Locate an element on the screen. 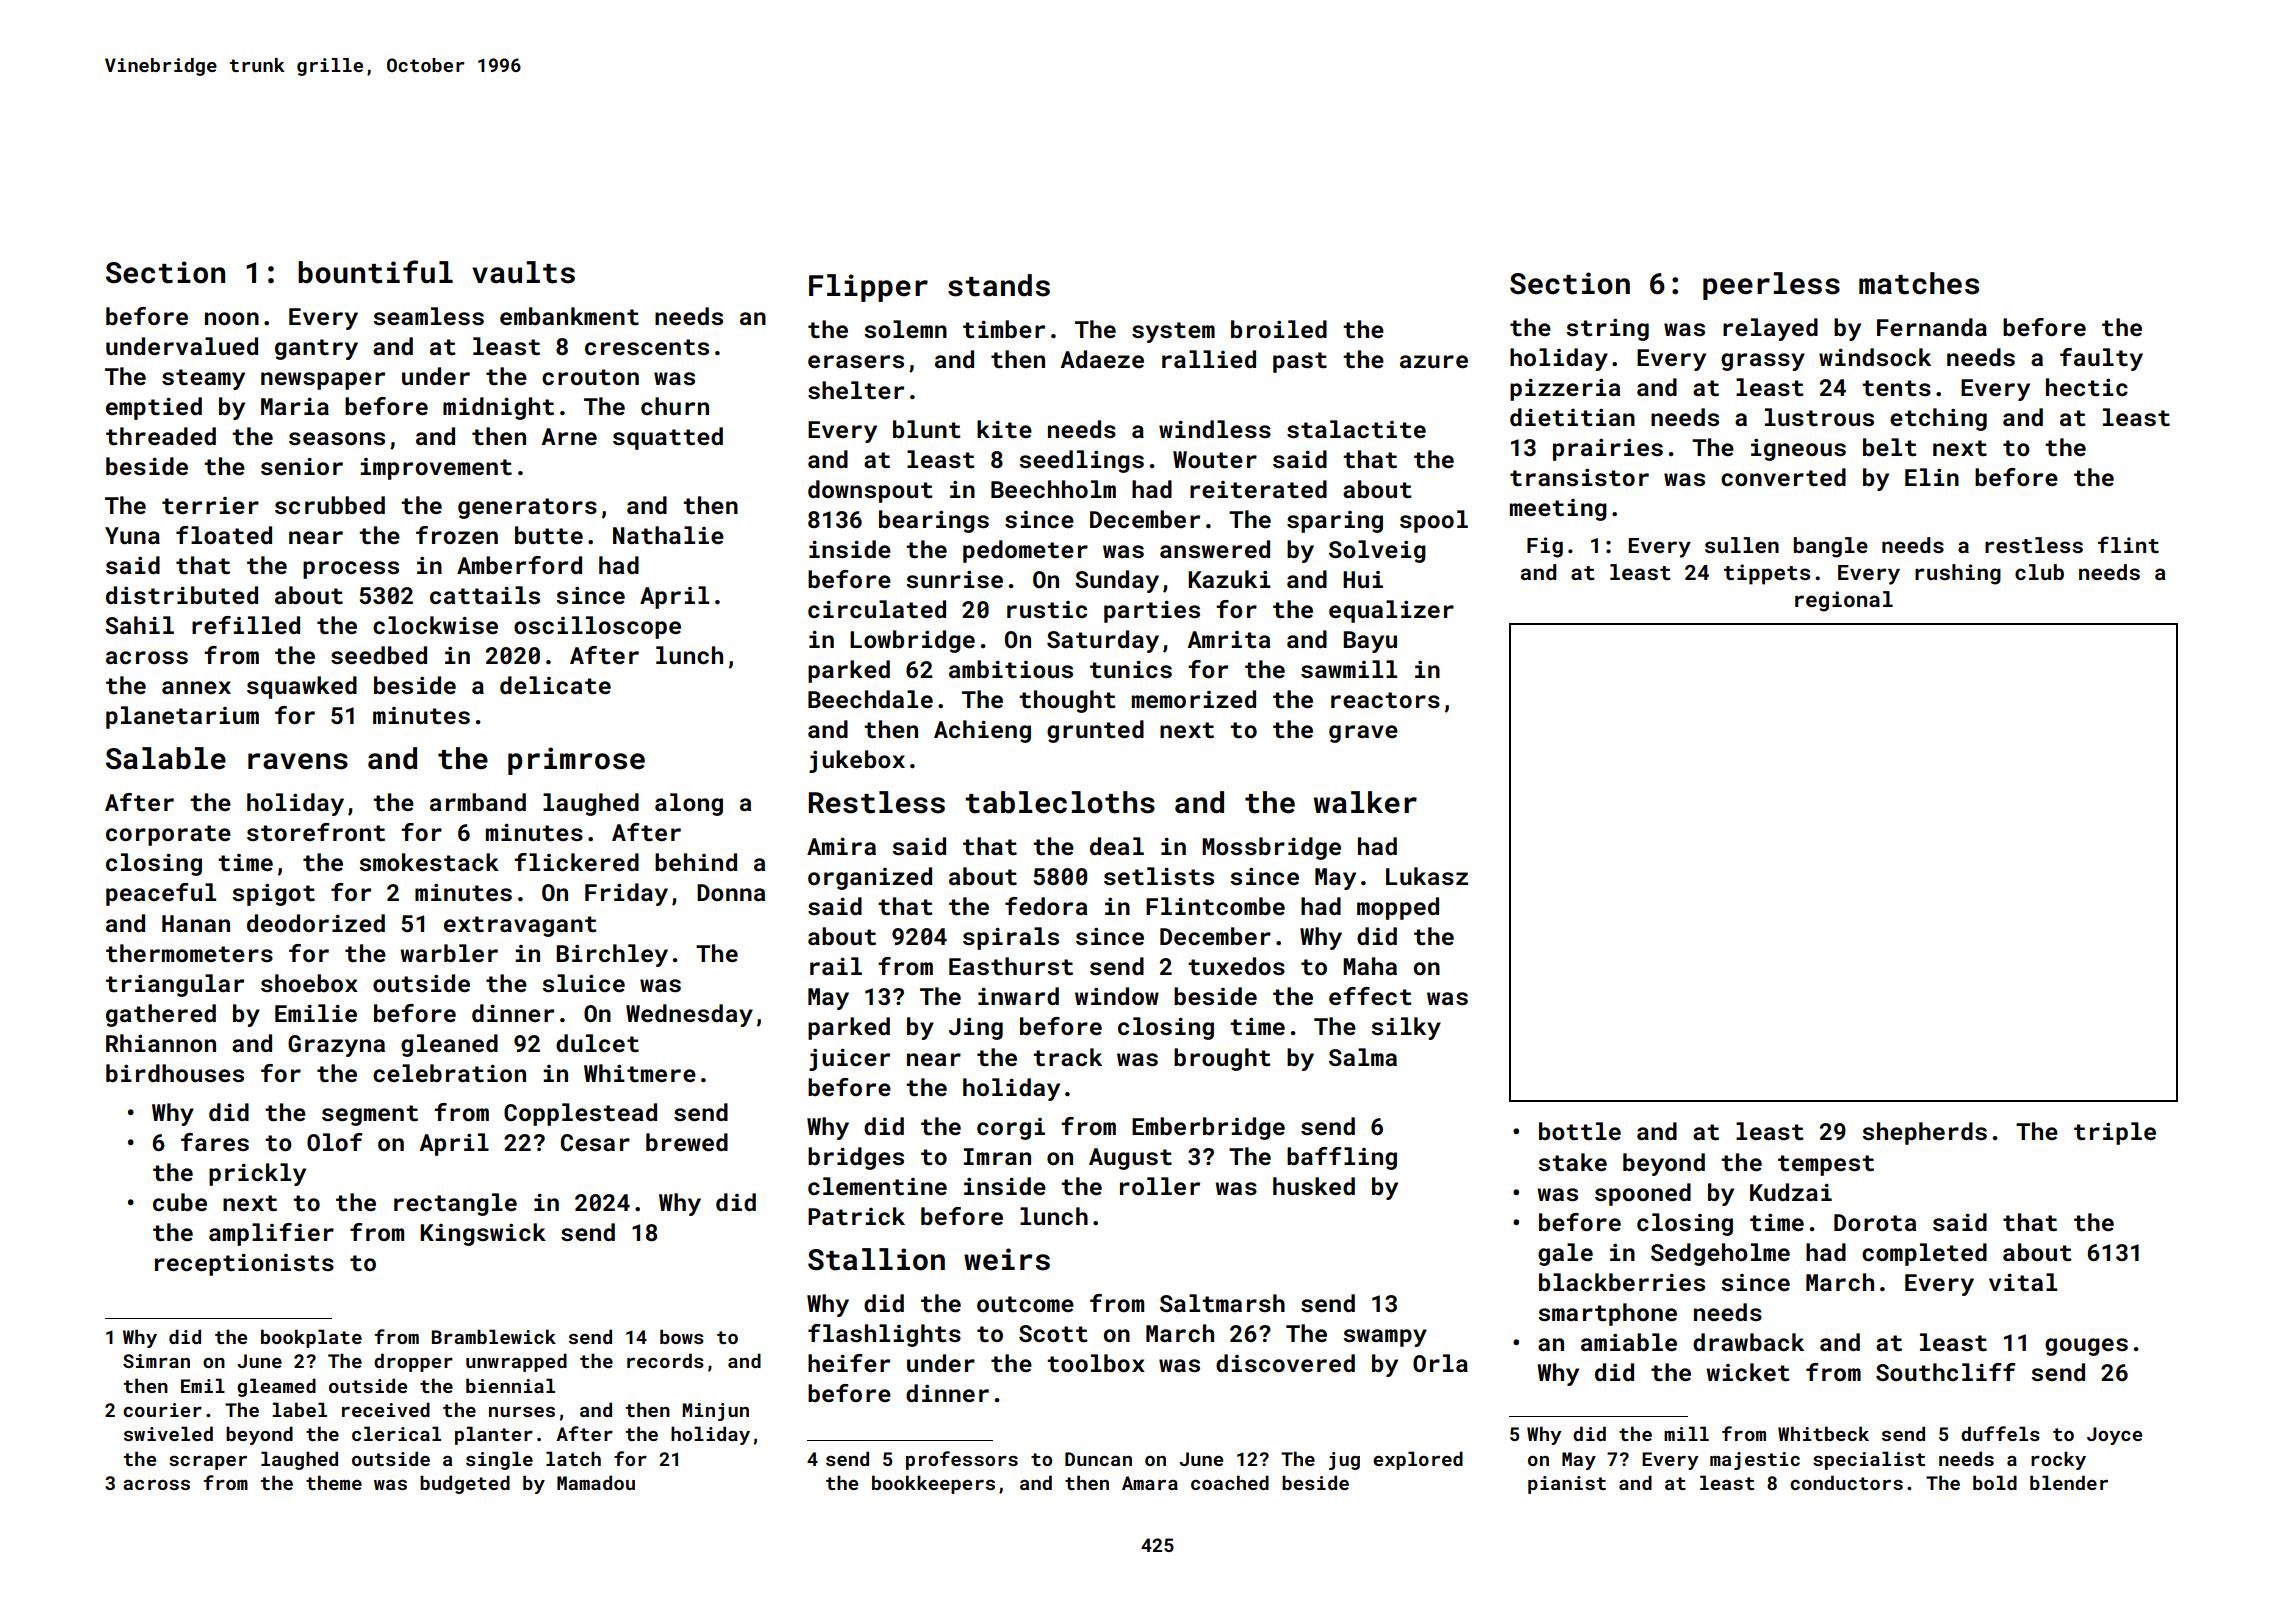 This screenshot has width=2282, height=1614. system is located at coordinates (1173, 332).
